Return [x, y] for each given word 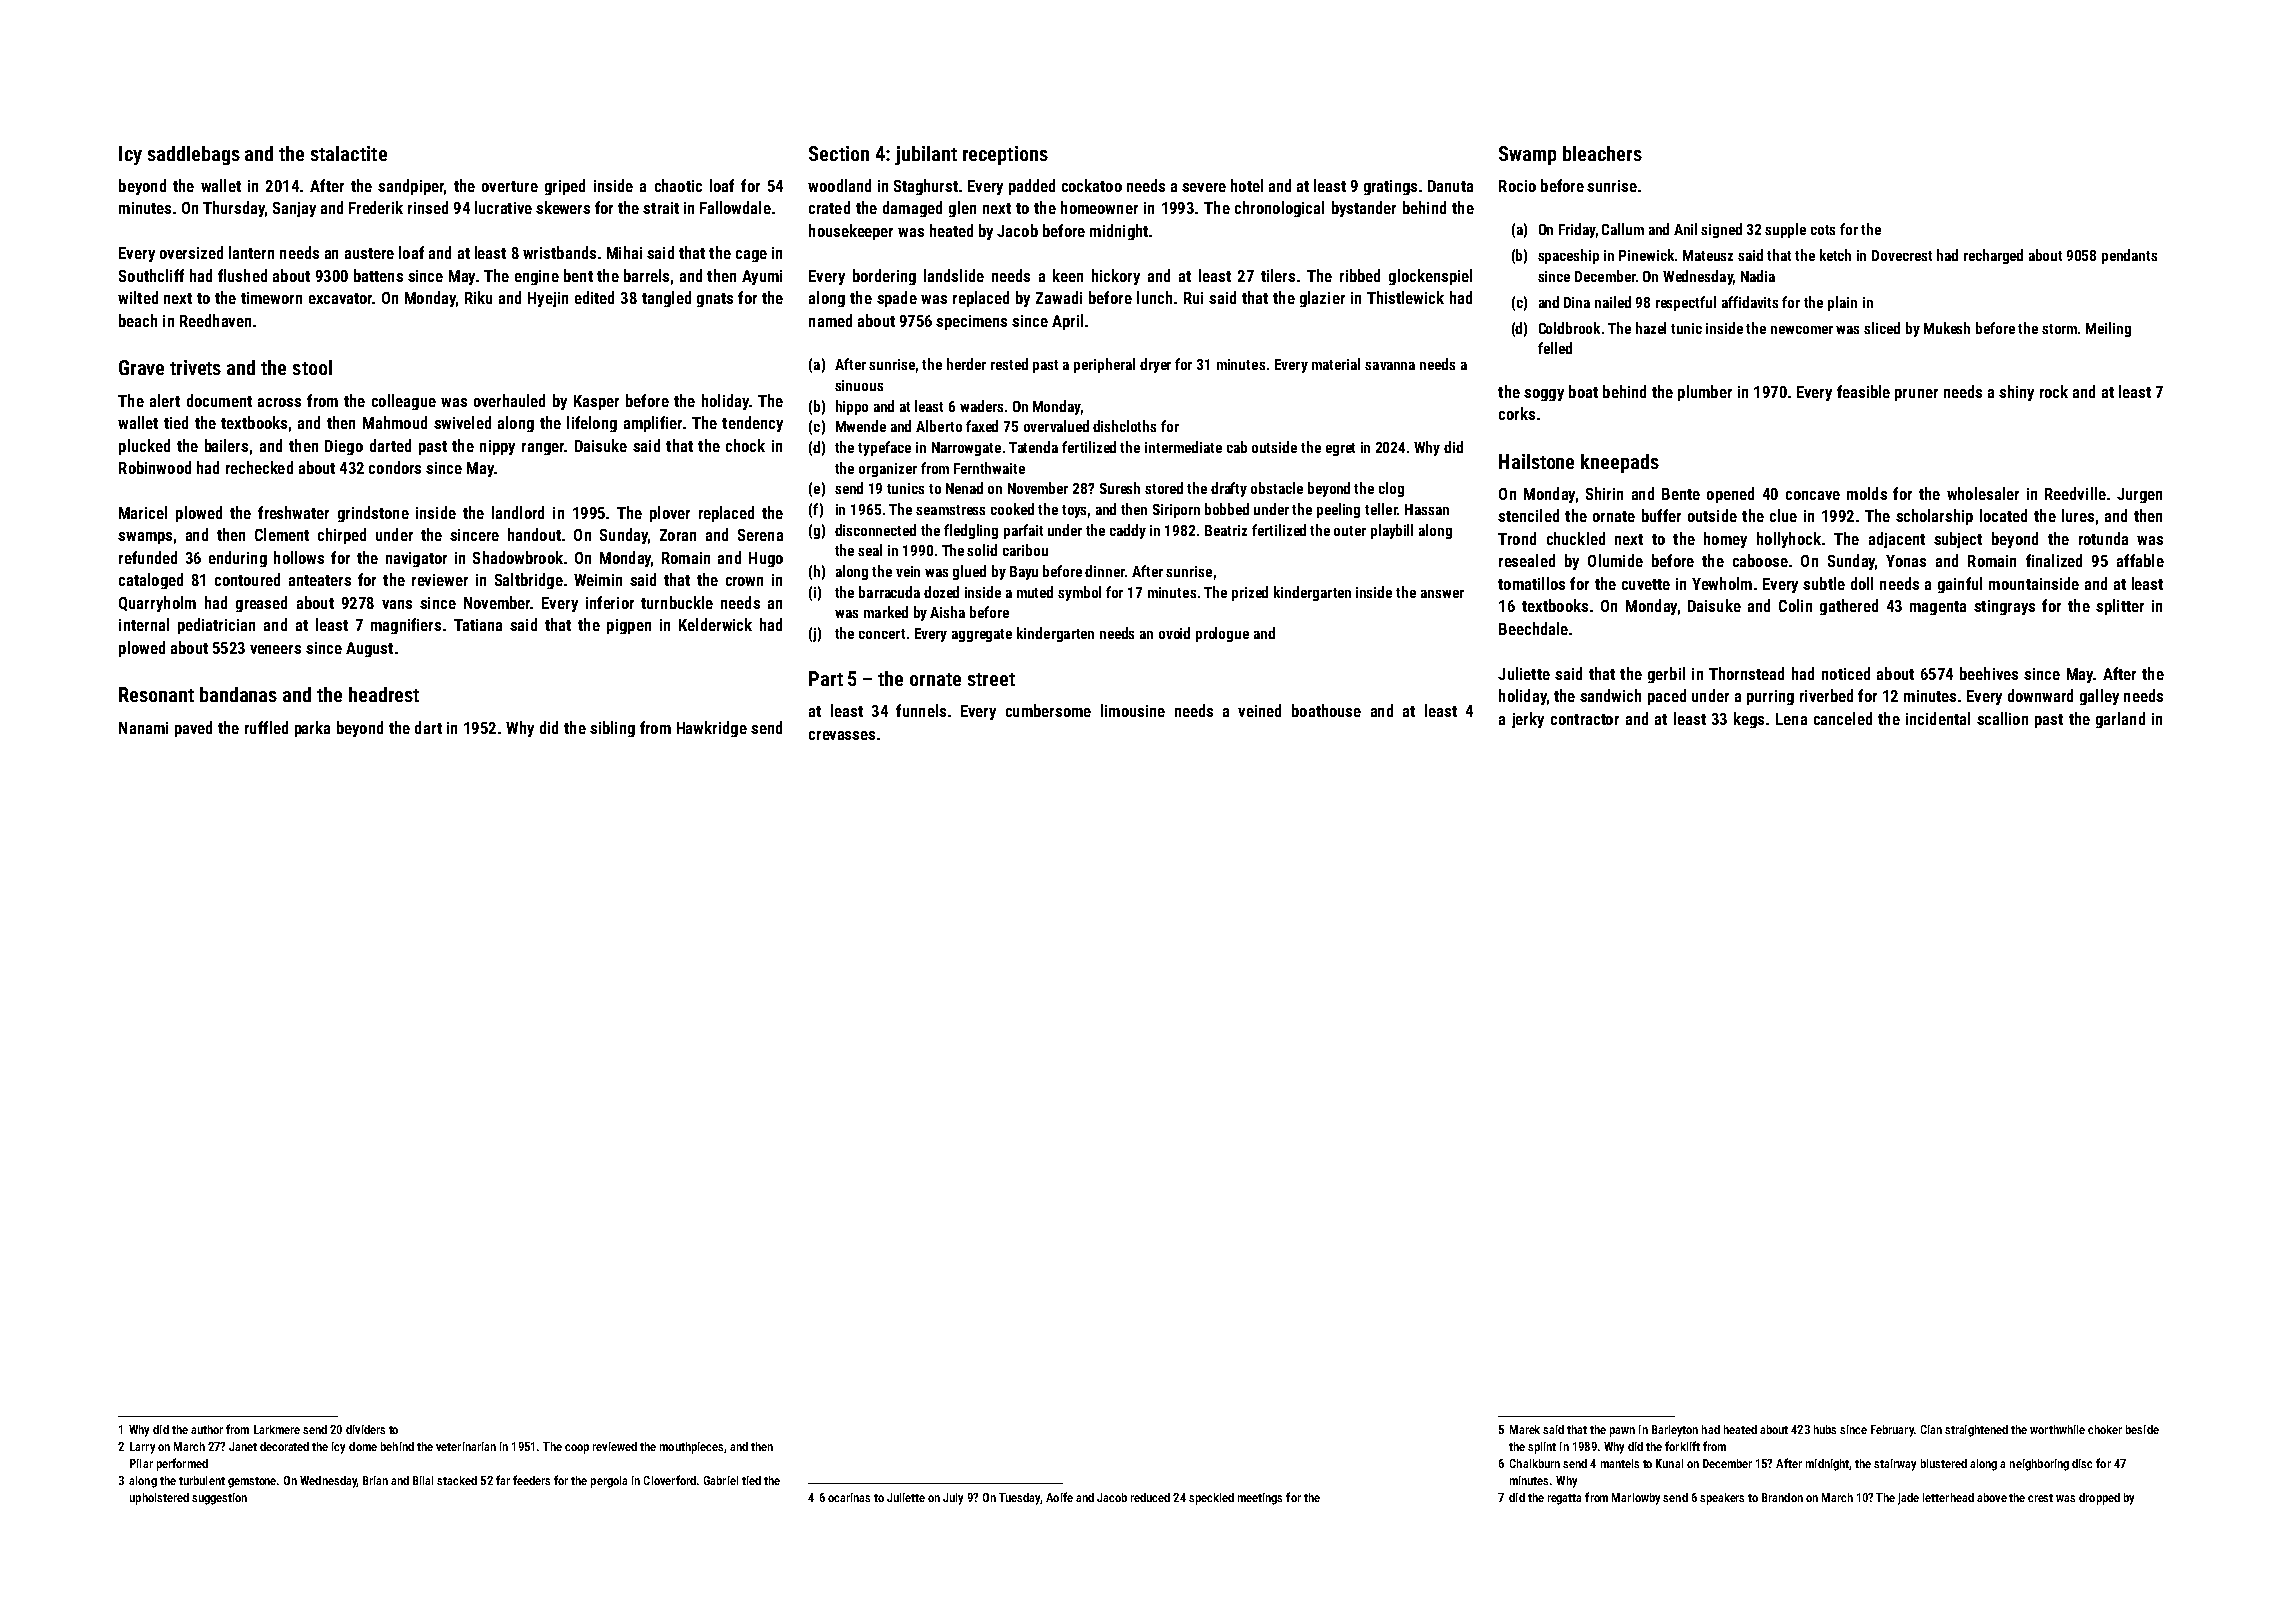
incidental [1938, 718]
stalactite [349, 153]
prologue [1222, 634]
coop [577, 1449]
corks [1517, 413]
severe [1204, 187]
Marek [1525, 1429]
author [207, 1429]
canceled [1843, 718]
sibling [612, 729]
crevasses [842, 735]
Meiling [2108, 329]
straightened [1976, 1431]
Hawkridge [712, 729]
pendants [2129, 256]
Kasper [596, 402]
